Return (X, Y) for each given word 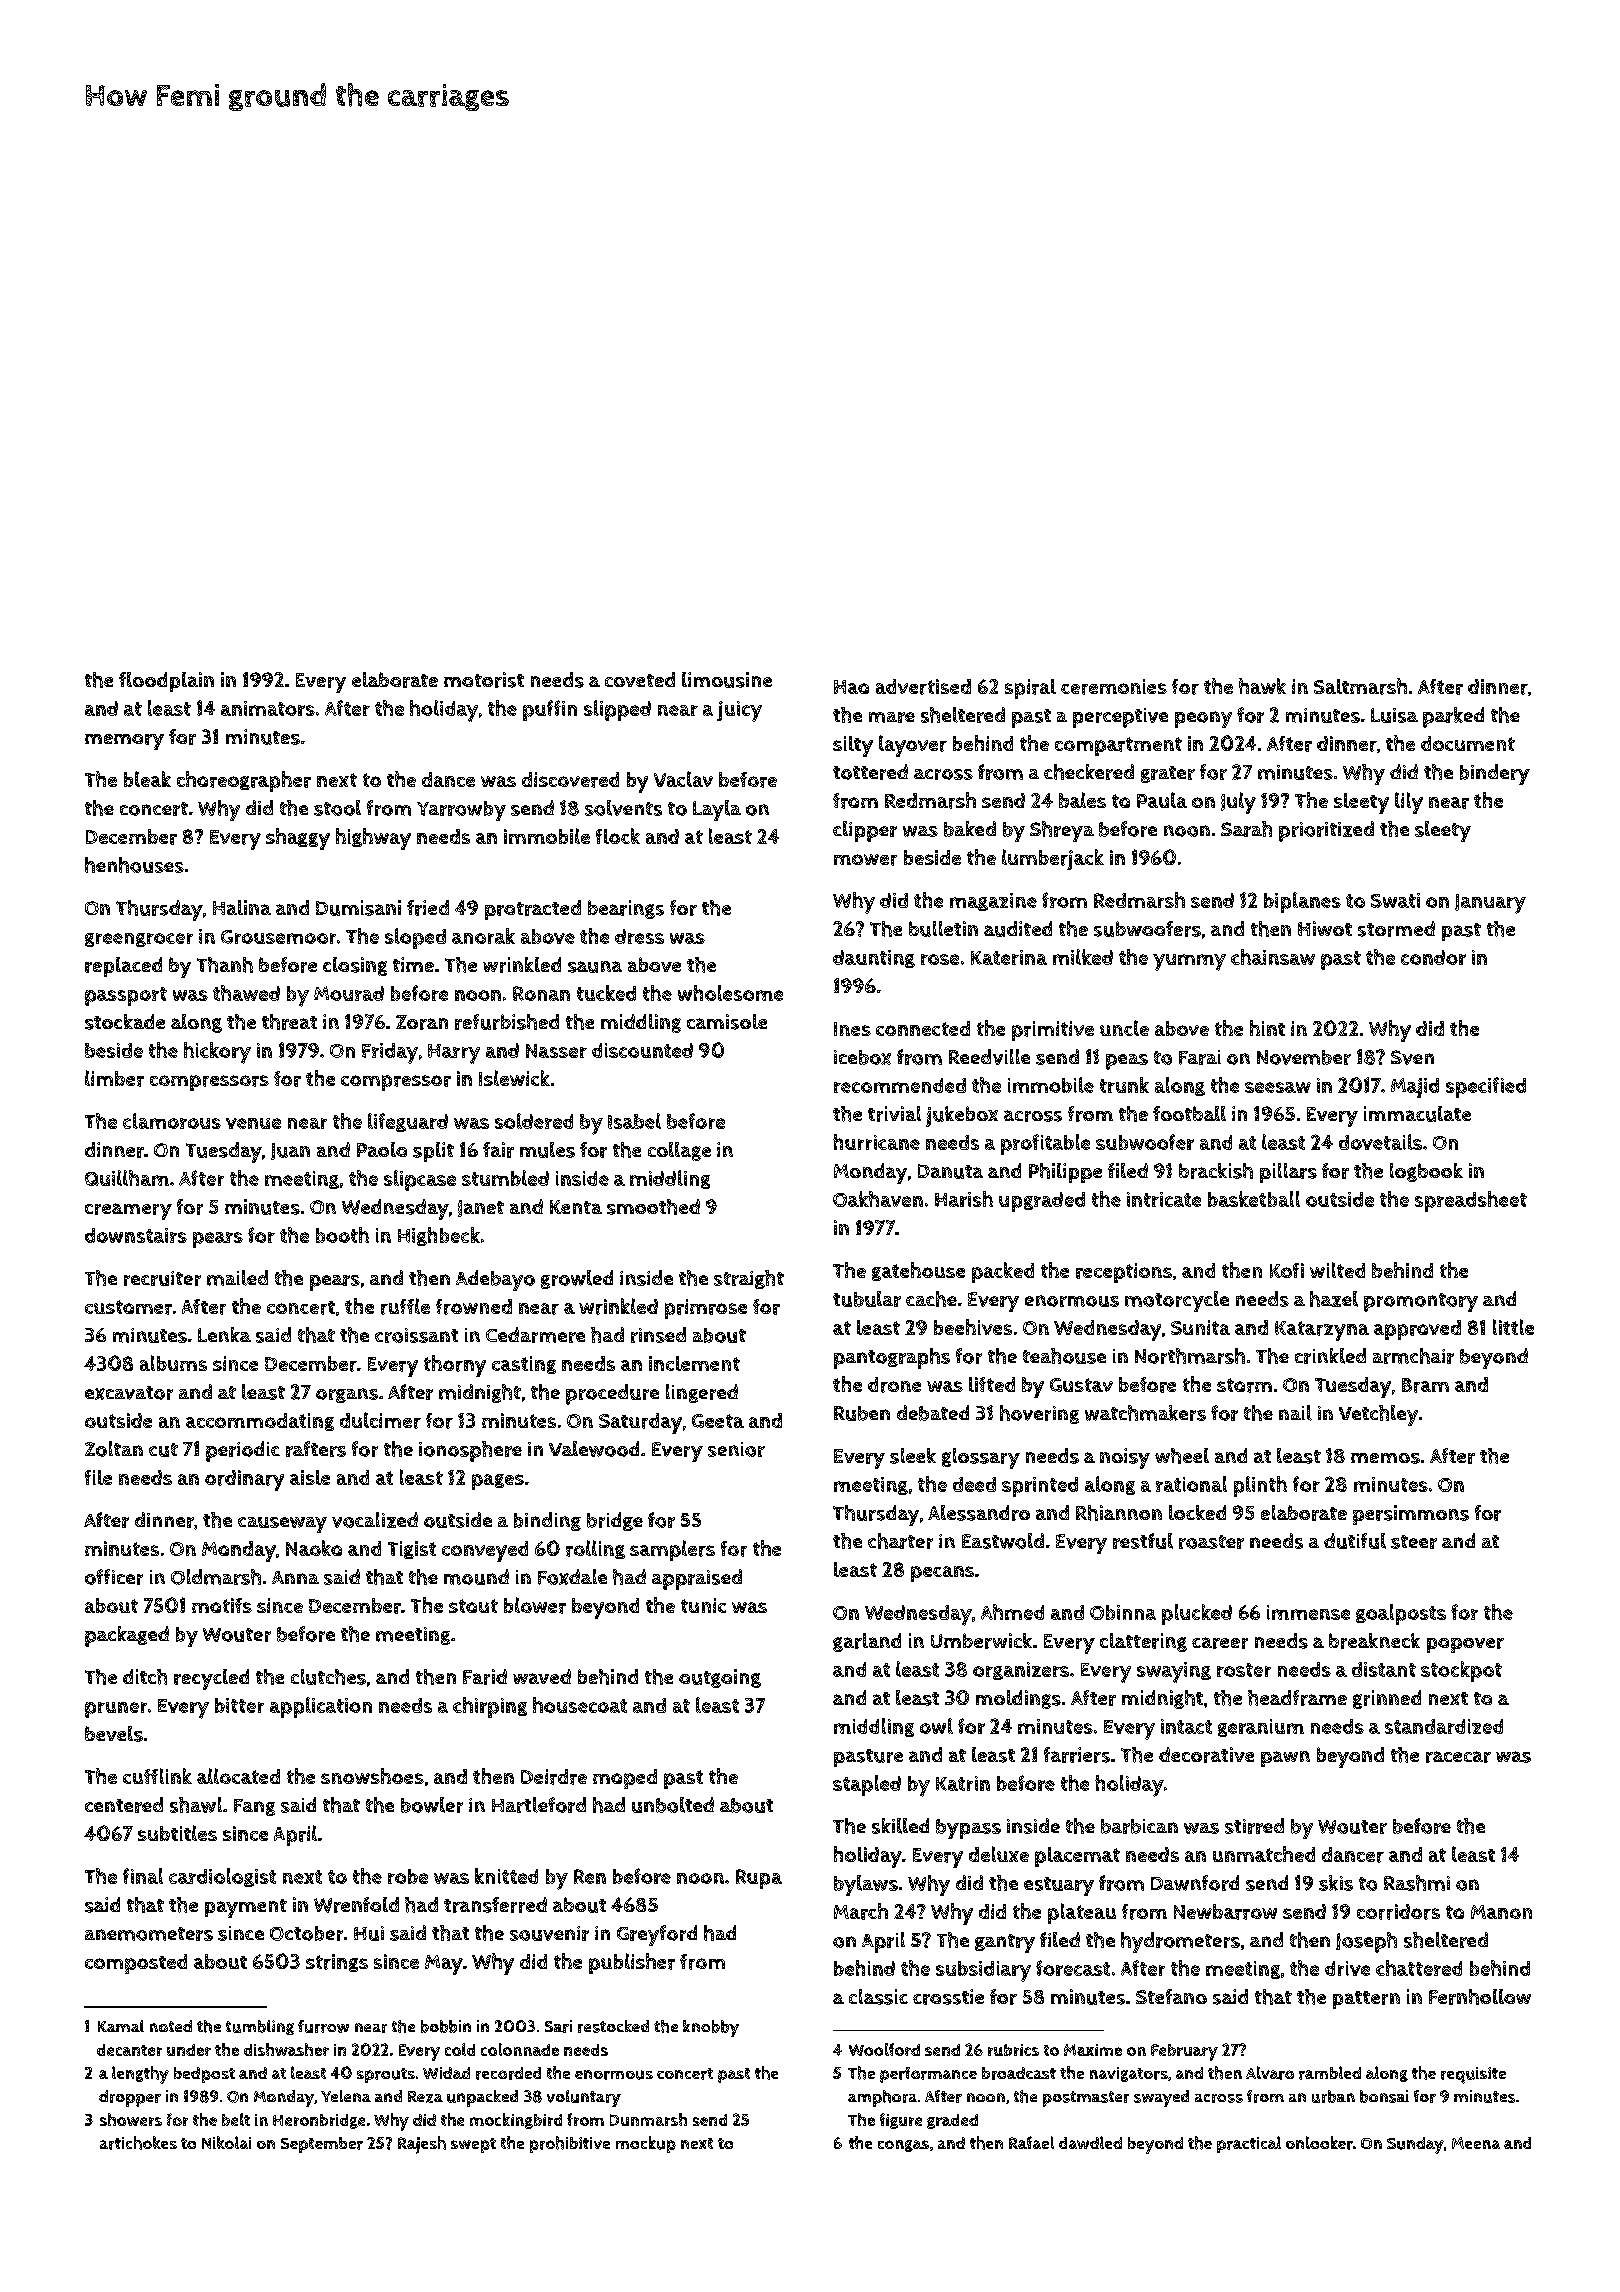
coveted (640, 679)
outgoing (720, 1678)
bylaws (866, 1885)
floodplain (166, 682)
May (444, 1965)
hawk (1262, 686)
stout (473, 1606)
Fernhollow (1480, 1997)
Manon (1501, 1912)
